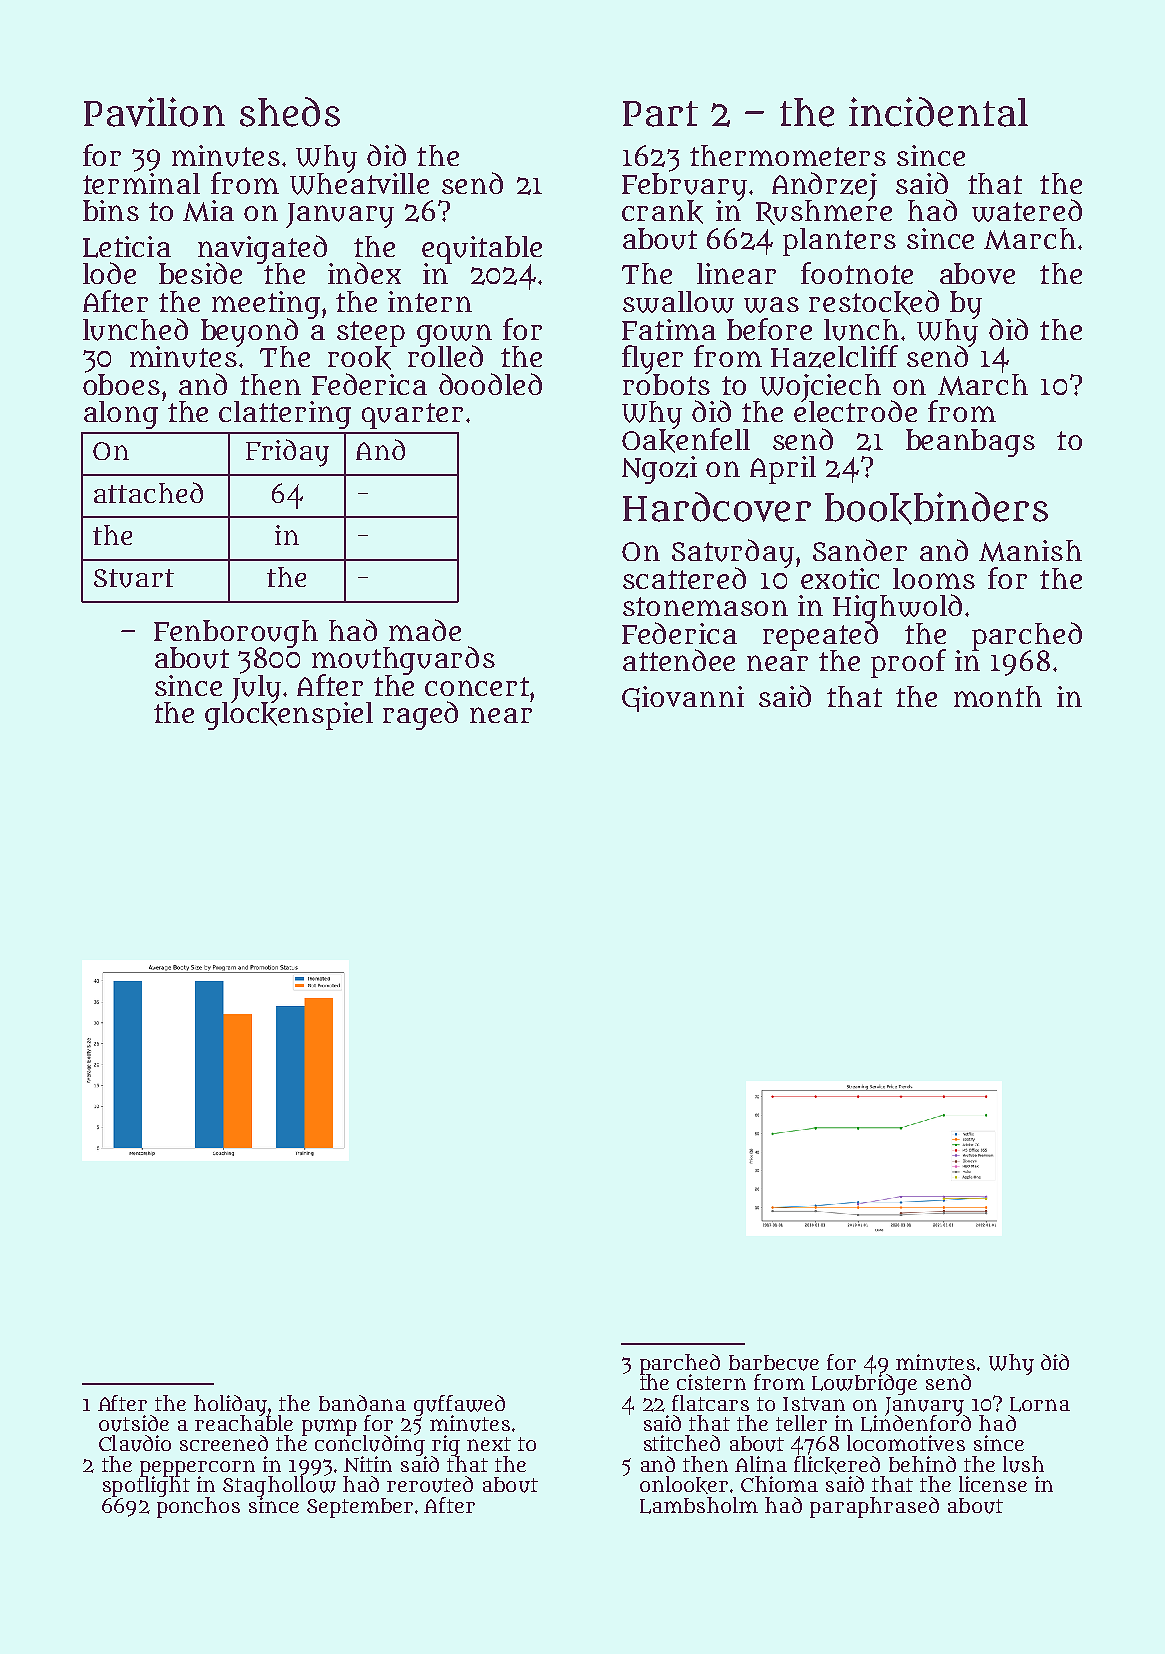 The image size is (1165, 1654). I want to click on Claudio, so click(135, 1443).
